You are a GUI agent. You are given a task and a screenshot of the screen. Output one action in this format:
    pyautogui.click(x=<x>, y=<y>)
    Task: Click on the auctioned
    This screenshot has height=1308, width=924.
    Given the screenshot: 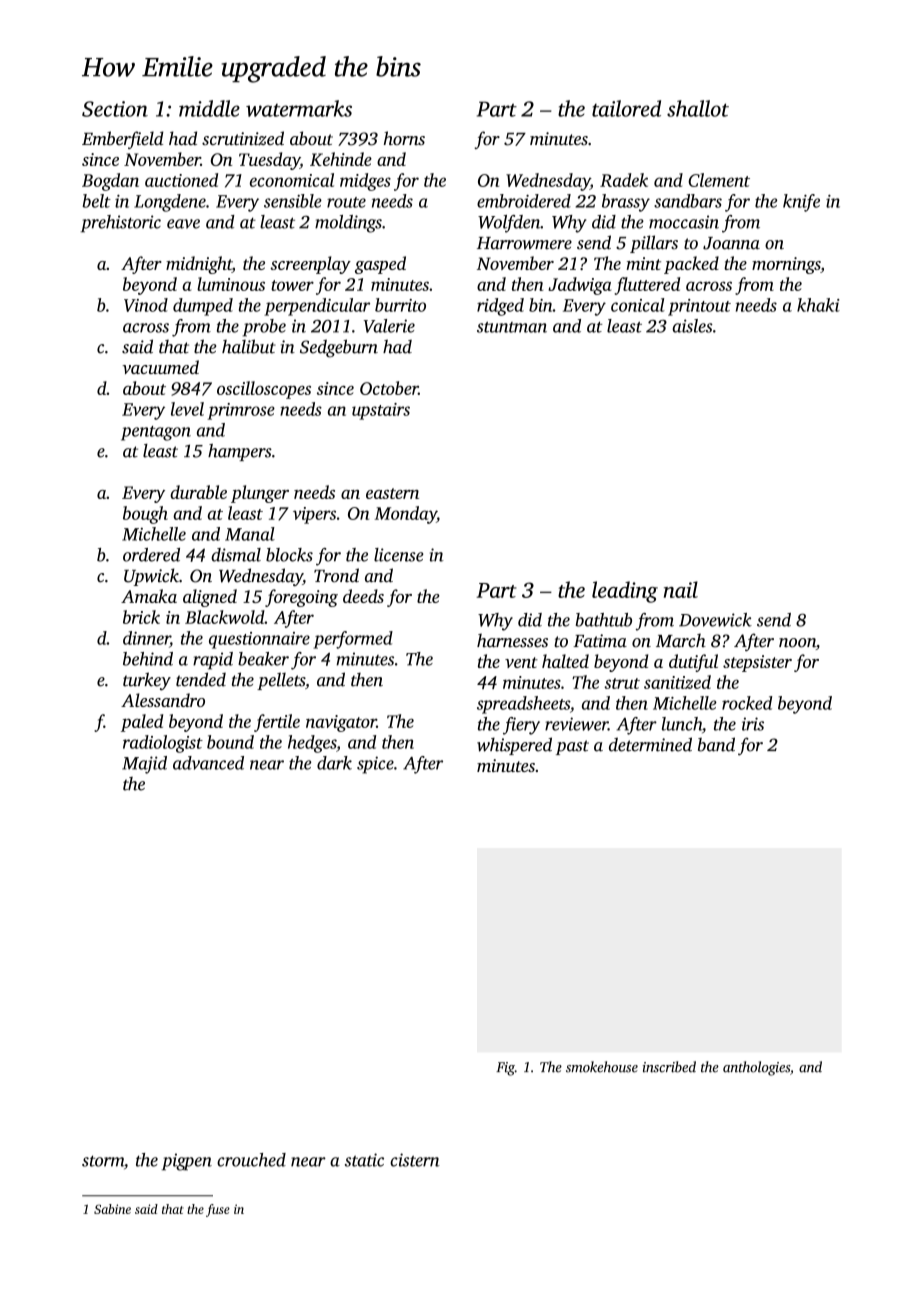 What is the action you would take?
    pyautogui.click(x=181, y=180)
